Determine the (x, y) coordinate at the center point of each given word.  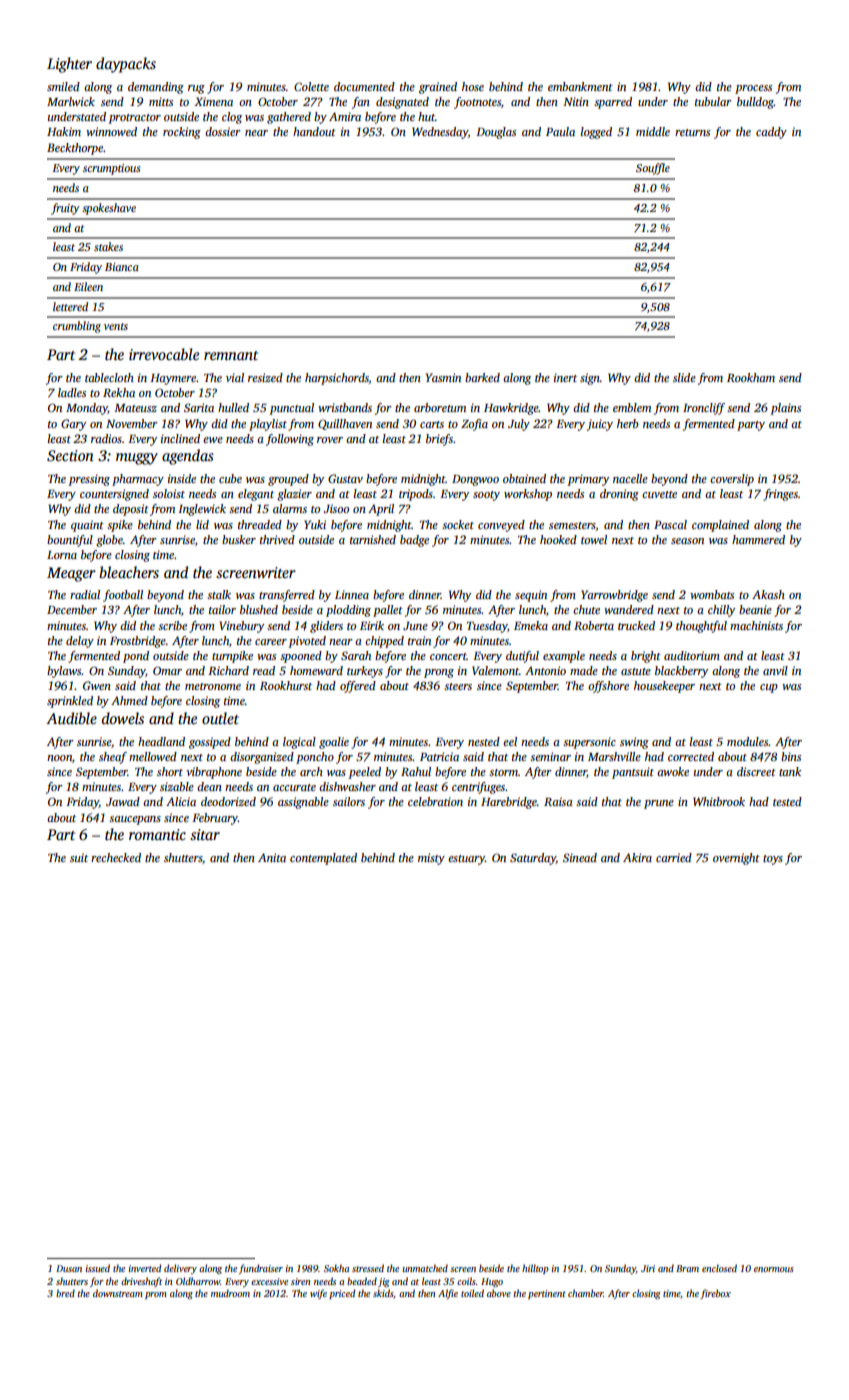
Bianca (122, 267)
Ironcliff (704, 409)
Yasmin (443, 377)
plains (785, 409)
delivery (180, 1269)
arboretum (440, 407)
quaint (87, 526)
